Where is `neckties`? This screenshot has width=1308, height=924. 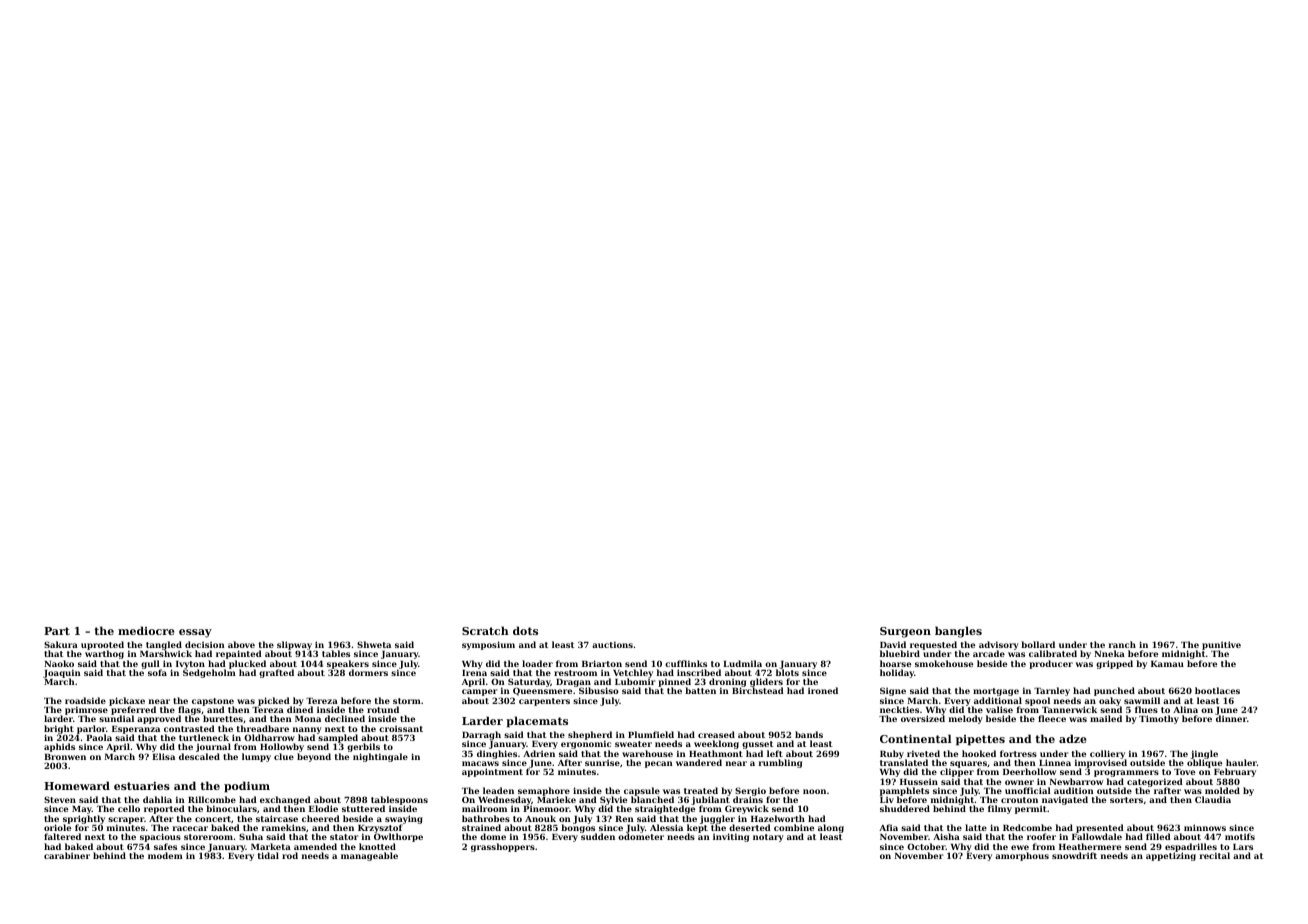
neckties is located at coordinates (899, 709).
